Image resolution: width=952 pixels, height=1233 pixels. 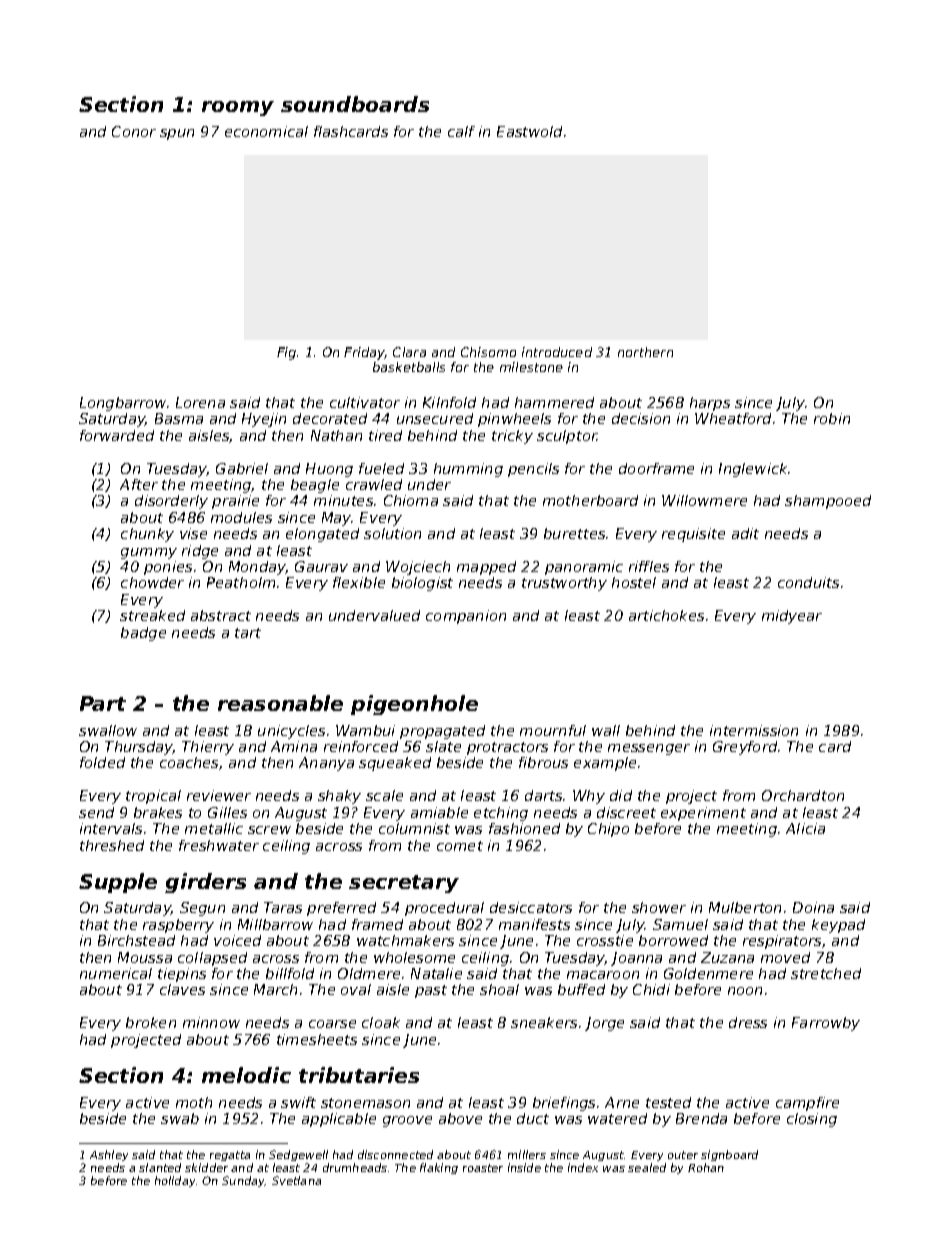 What do you see at coordinates (134, 131) in the screenshot?
I see `Conor` at bounding box center [134, 131].
